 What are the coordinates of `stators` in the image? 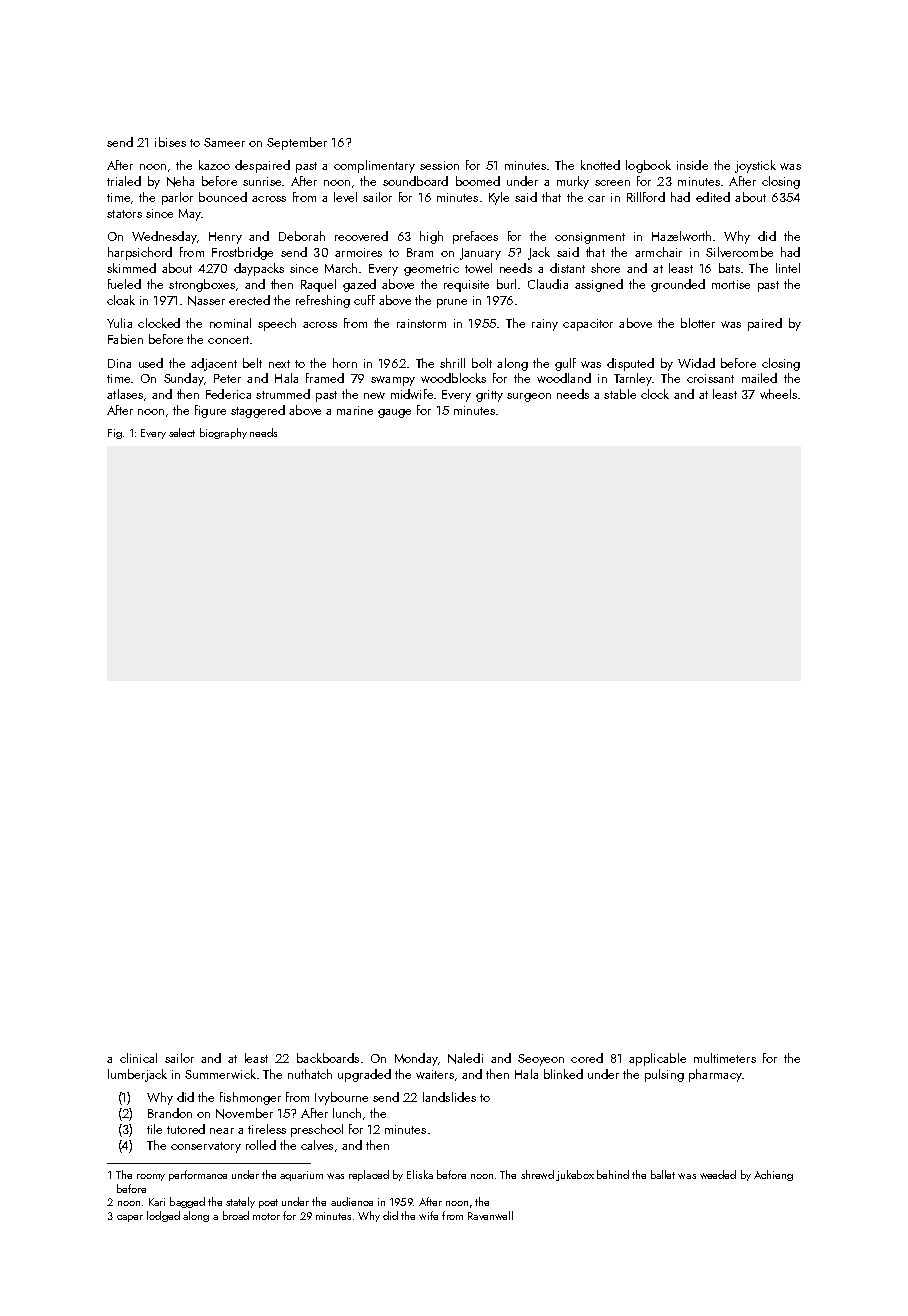 It's located at (124, 214).
